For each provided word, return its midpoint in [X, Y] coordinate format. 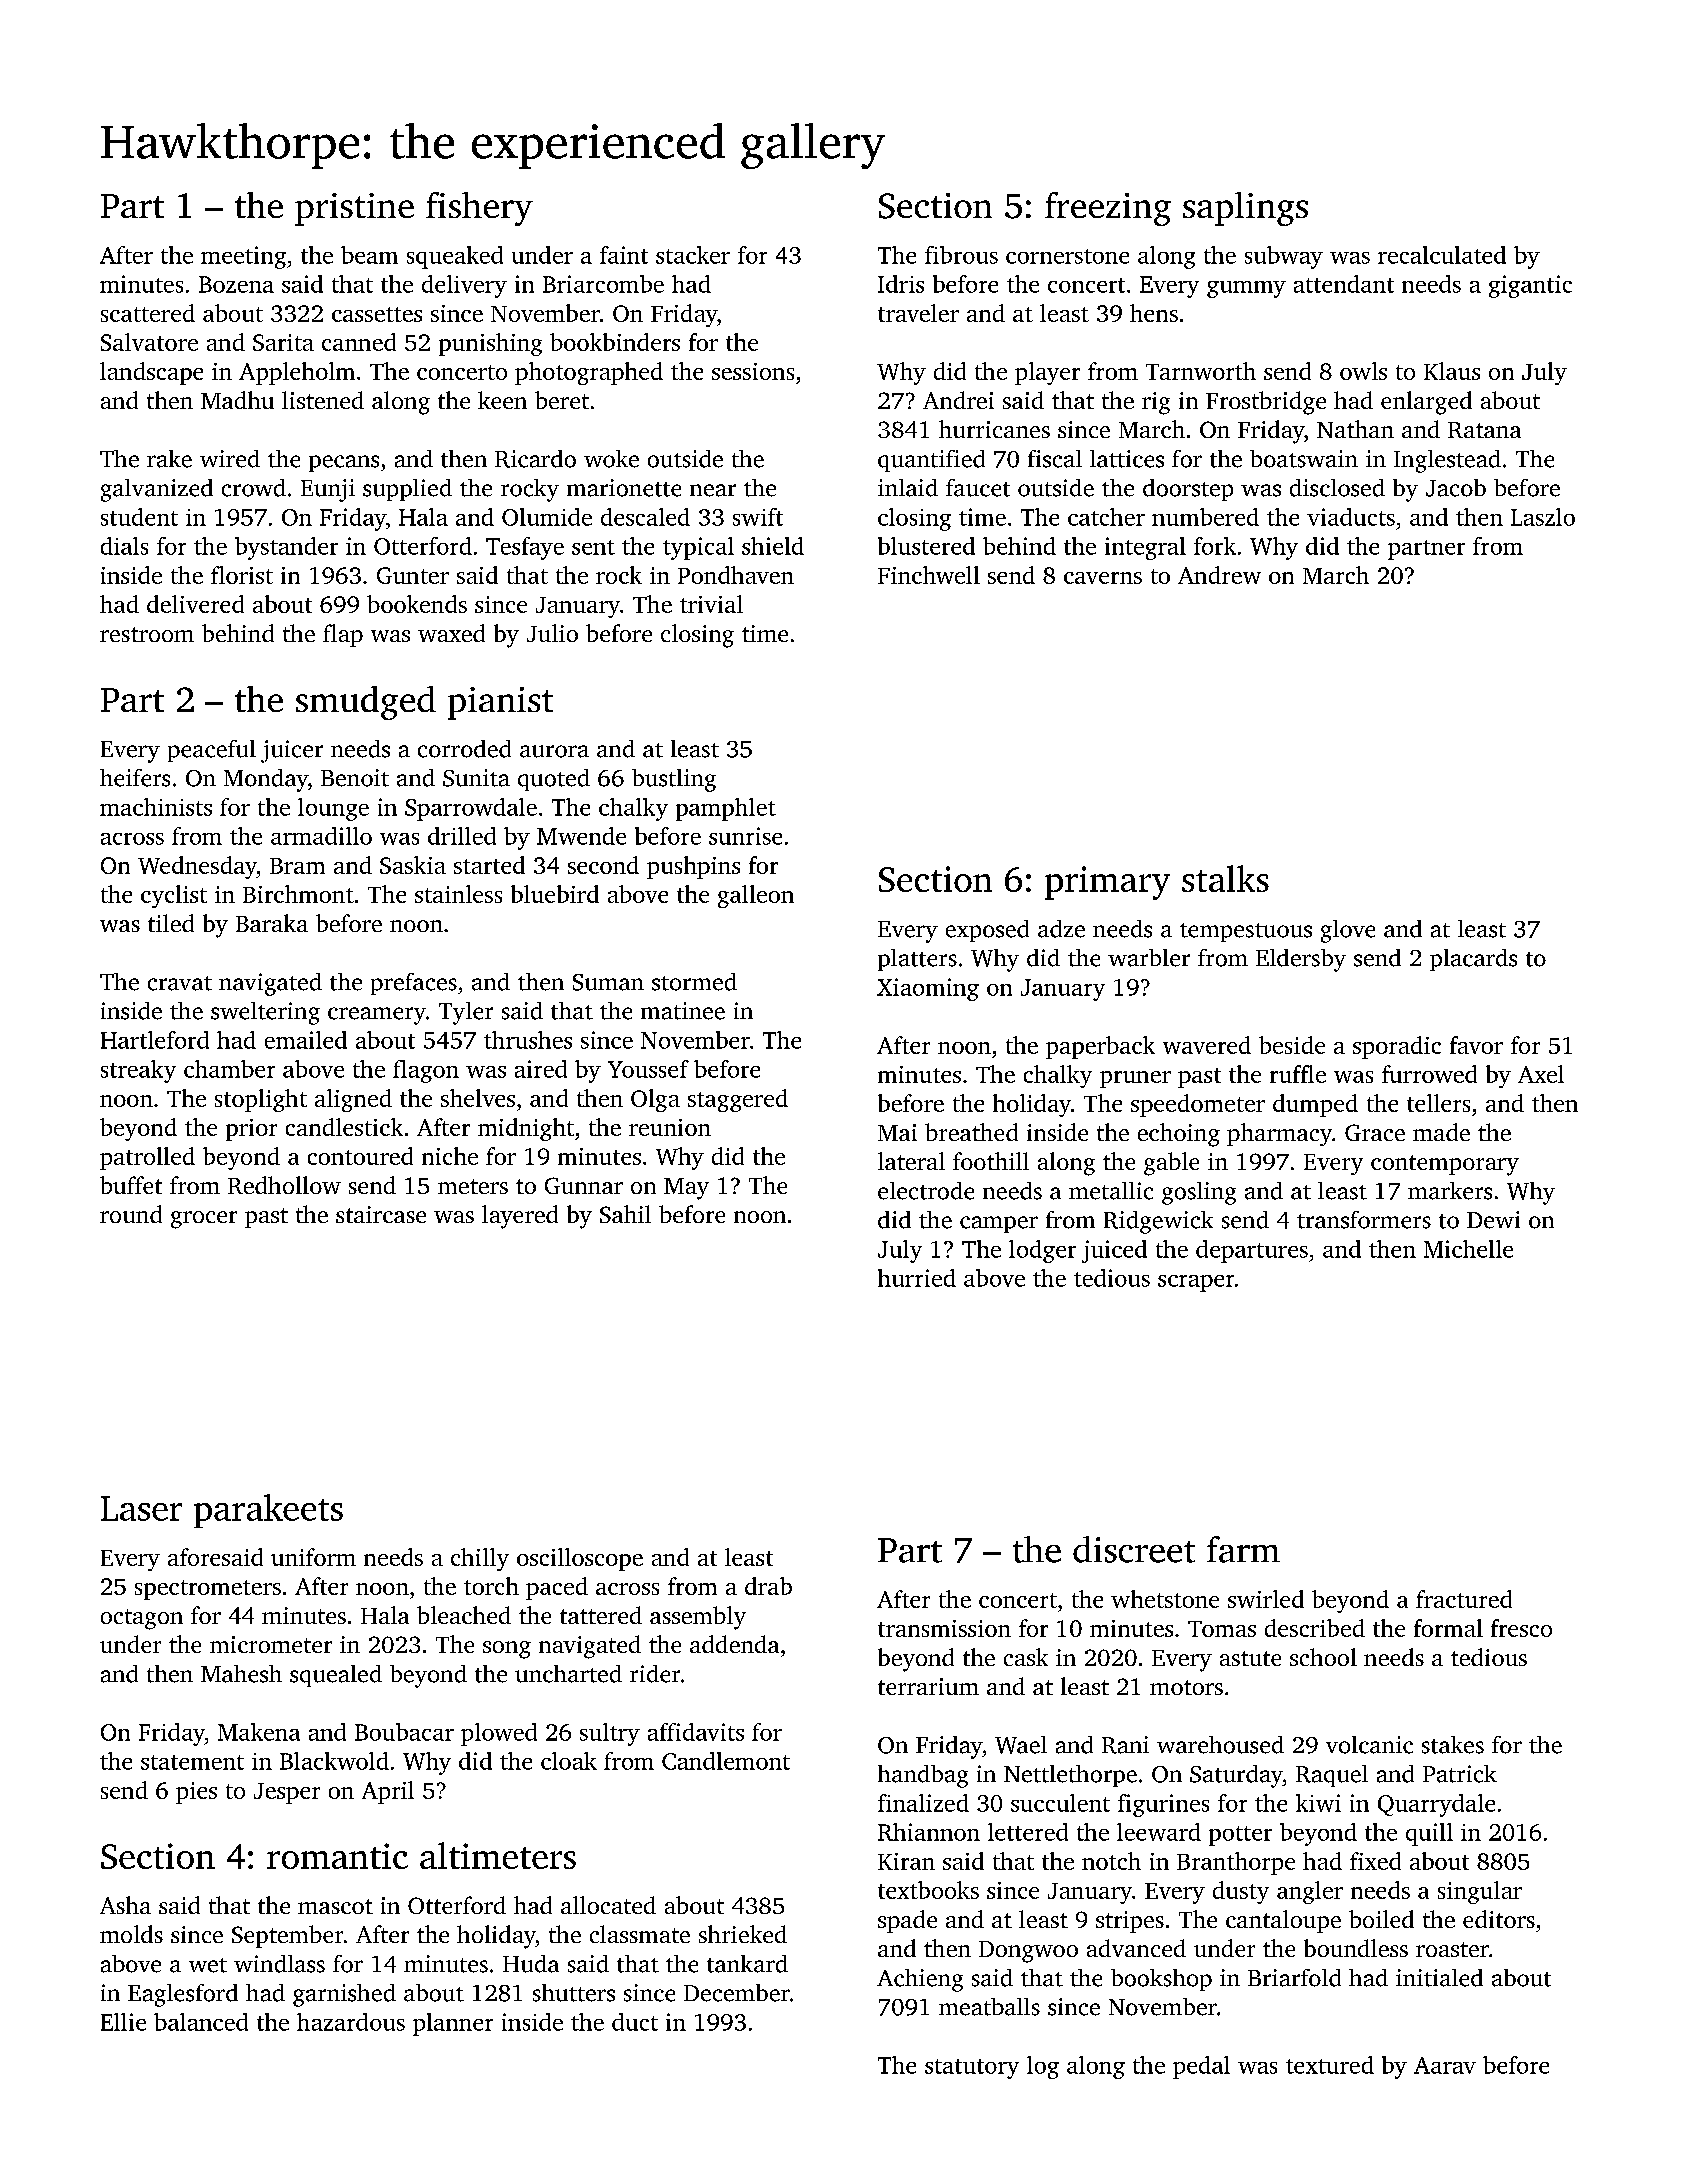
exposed [987, 931]
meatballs [989, 2007]
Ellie [123, 2022]
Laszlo [1543, 517]
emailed [306, 1040]
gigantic [1530, 286]
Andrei [958, 400]
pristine [354, 209]
